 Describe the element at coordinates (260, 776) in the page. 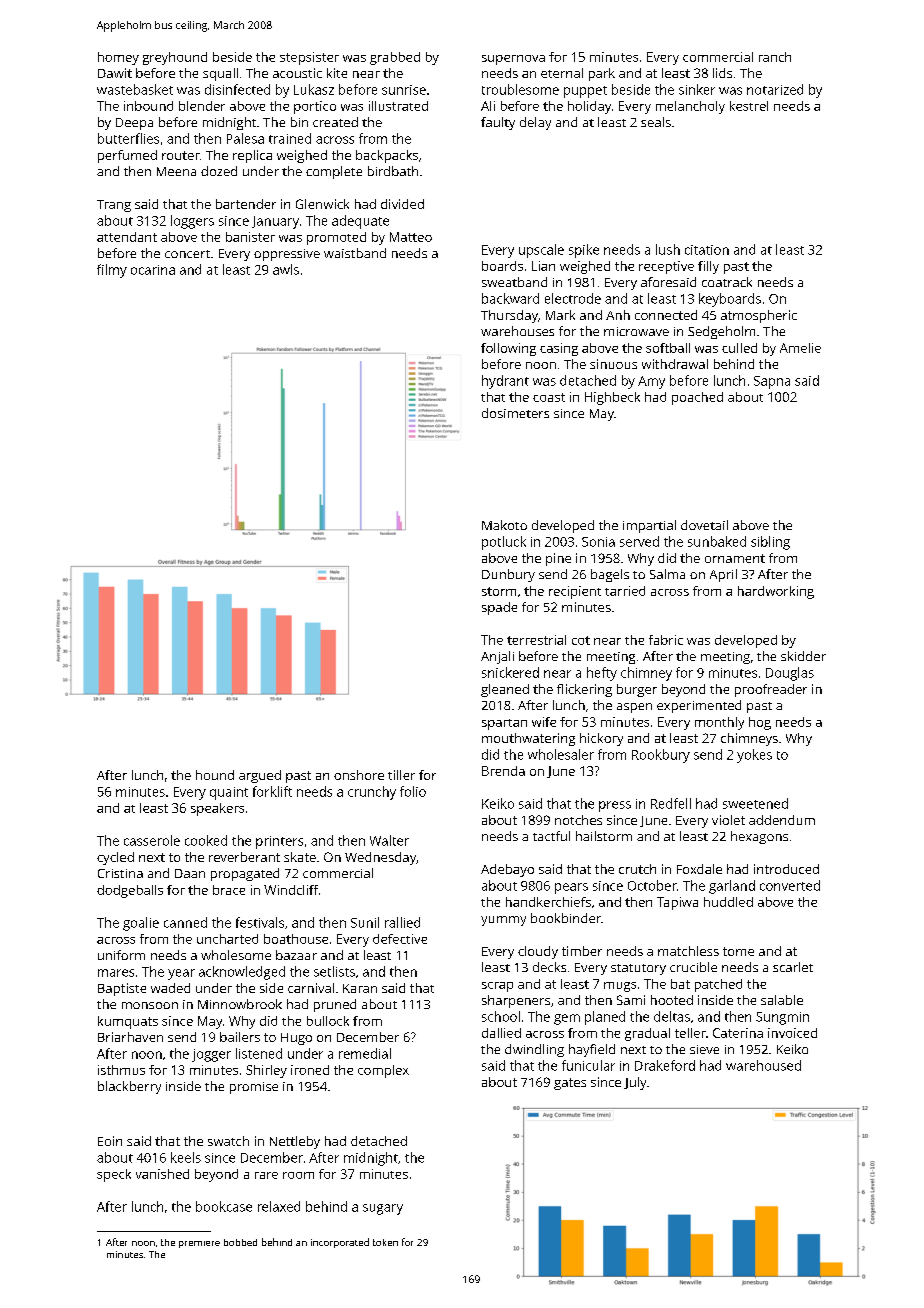

I see `argued` at that location.
